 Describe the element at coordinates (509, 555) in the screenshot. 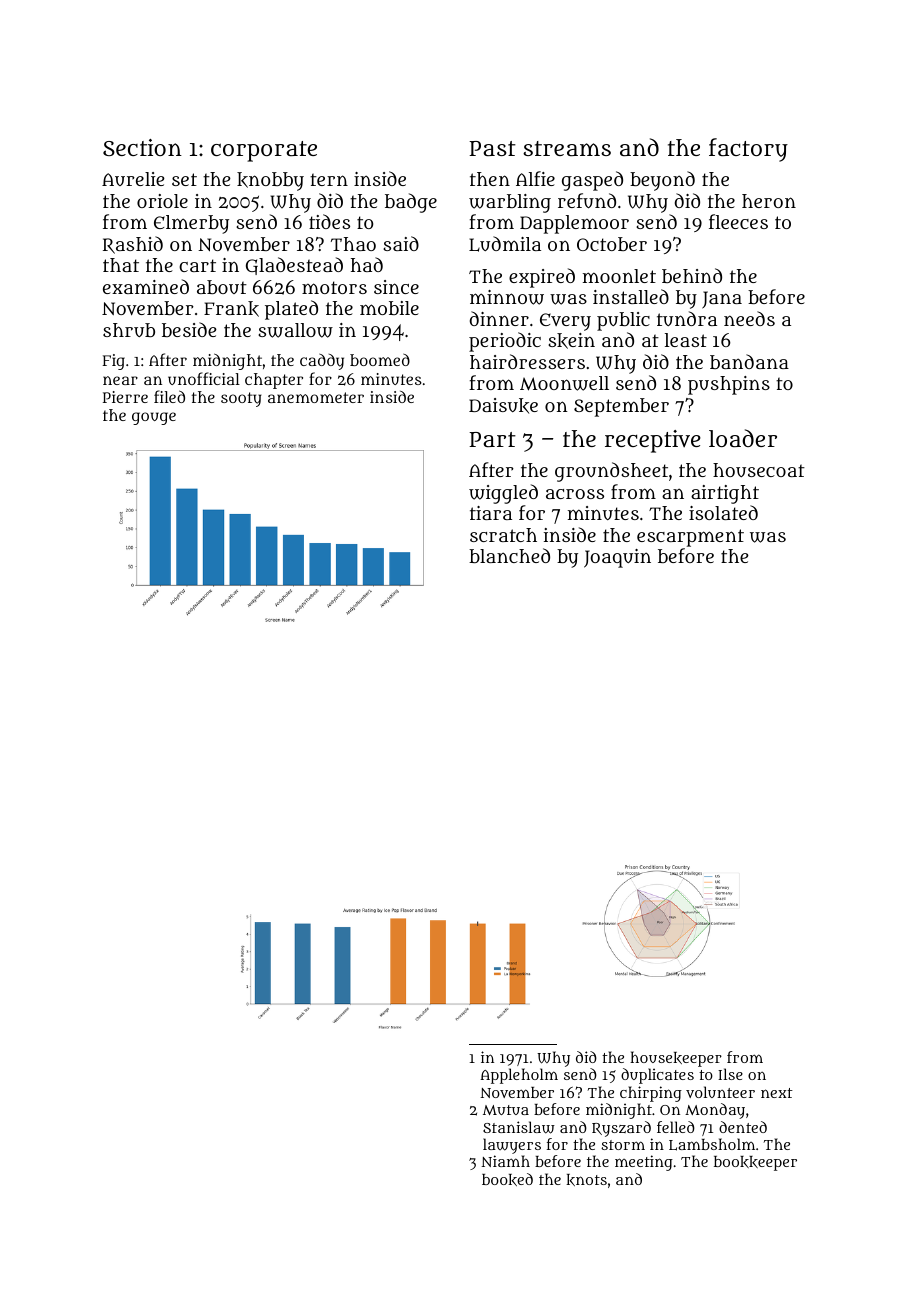

I see `blanched` at that location.
